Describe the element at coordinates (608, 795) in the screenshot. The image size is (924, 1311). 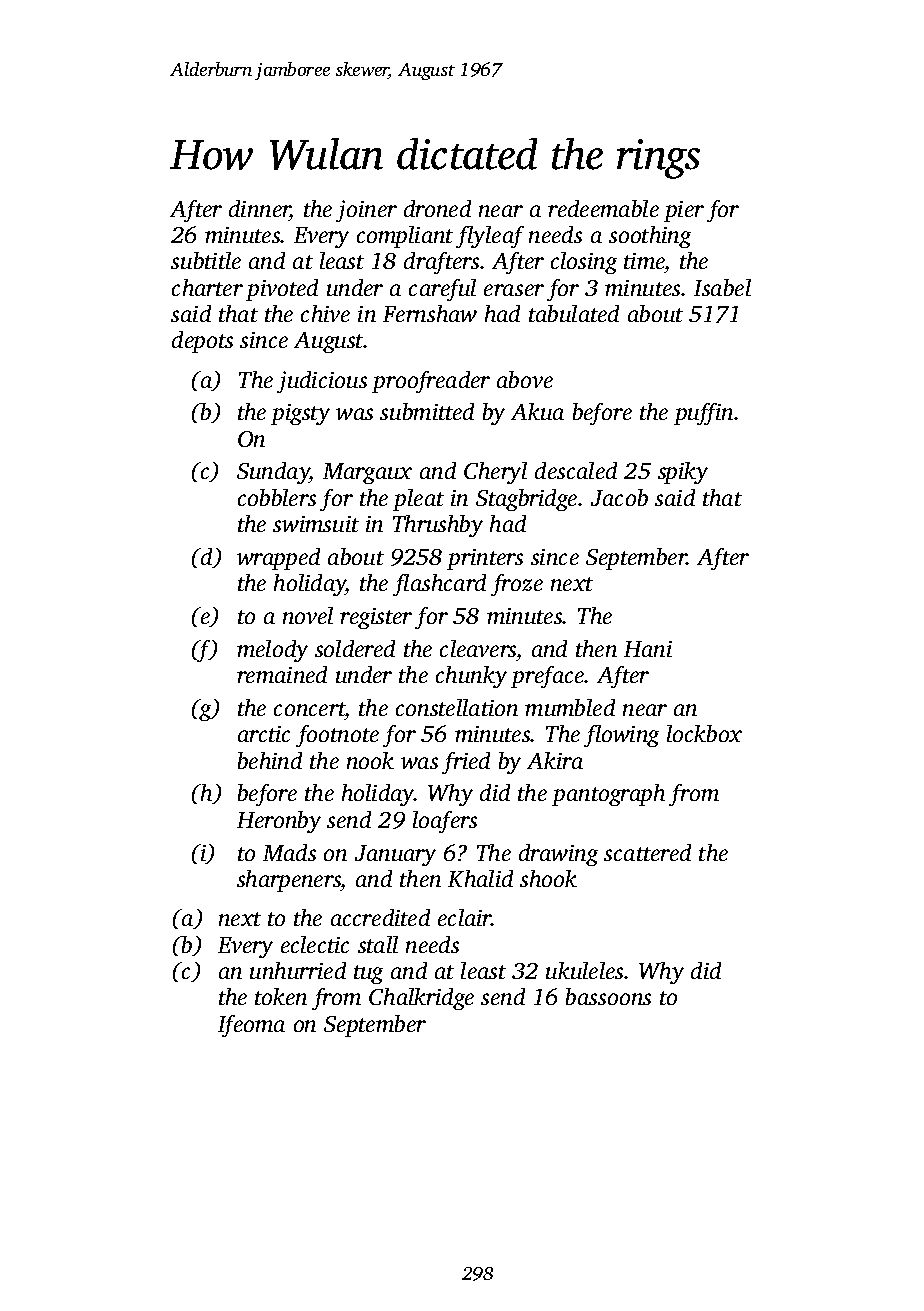
I see `pantograph` at that location.
